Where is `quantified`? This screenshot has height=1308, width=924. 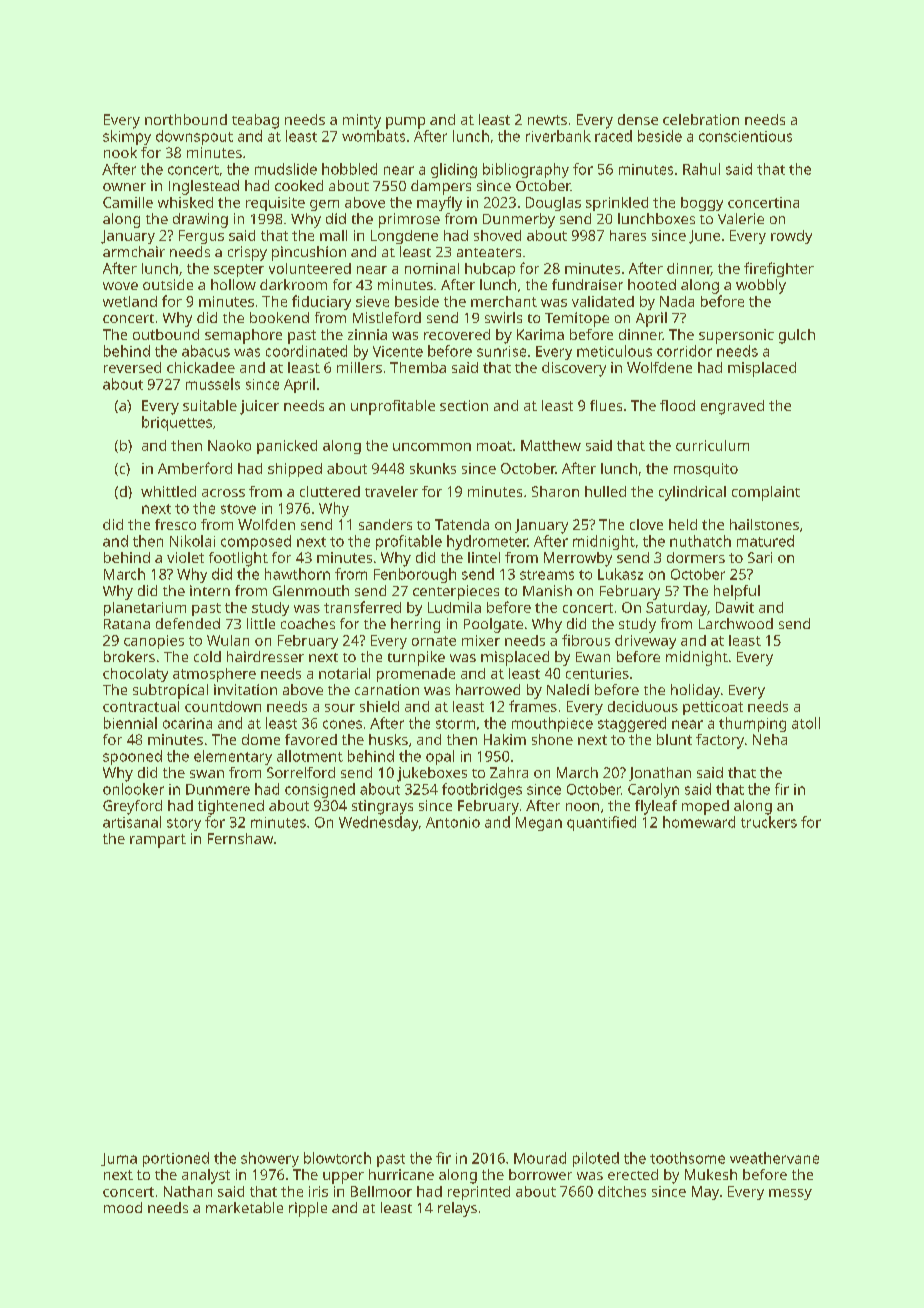 quantified is located at coordinates (601, 823).
